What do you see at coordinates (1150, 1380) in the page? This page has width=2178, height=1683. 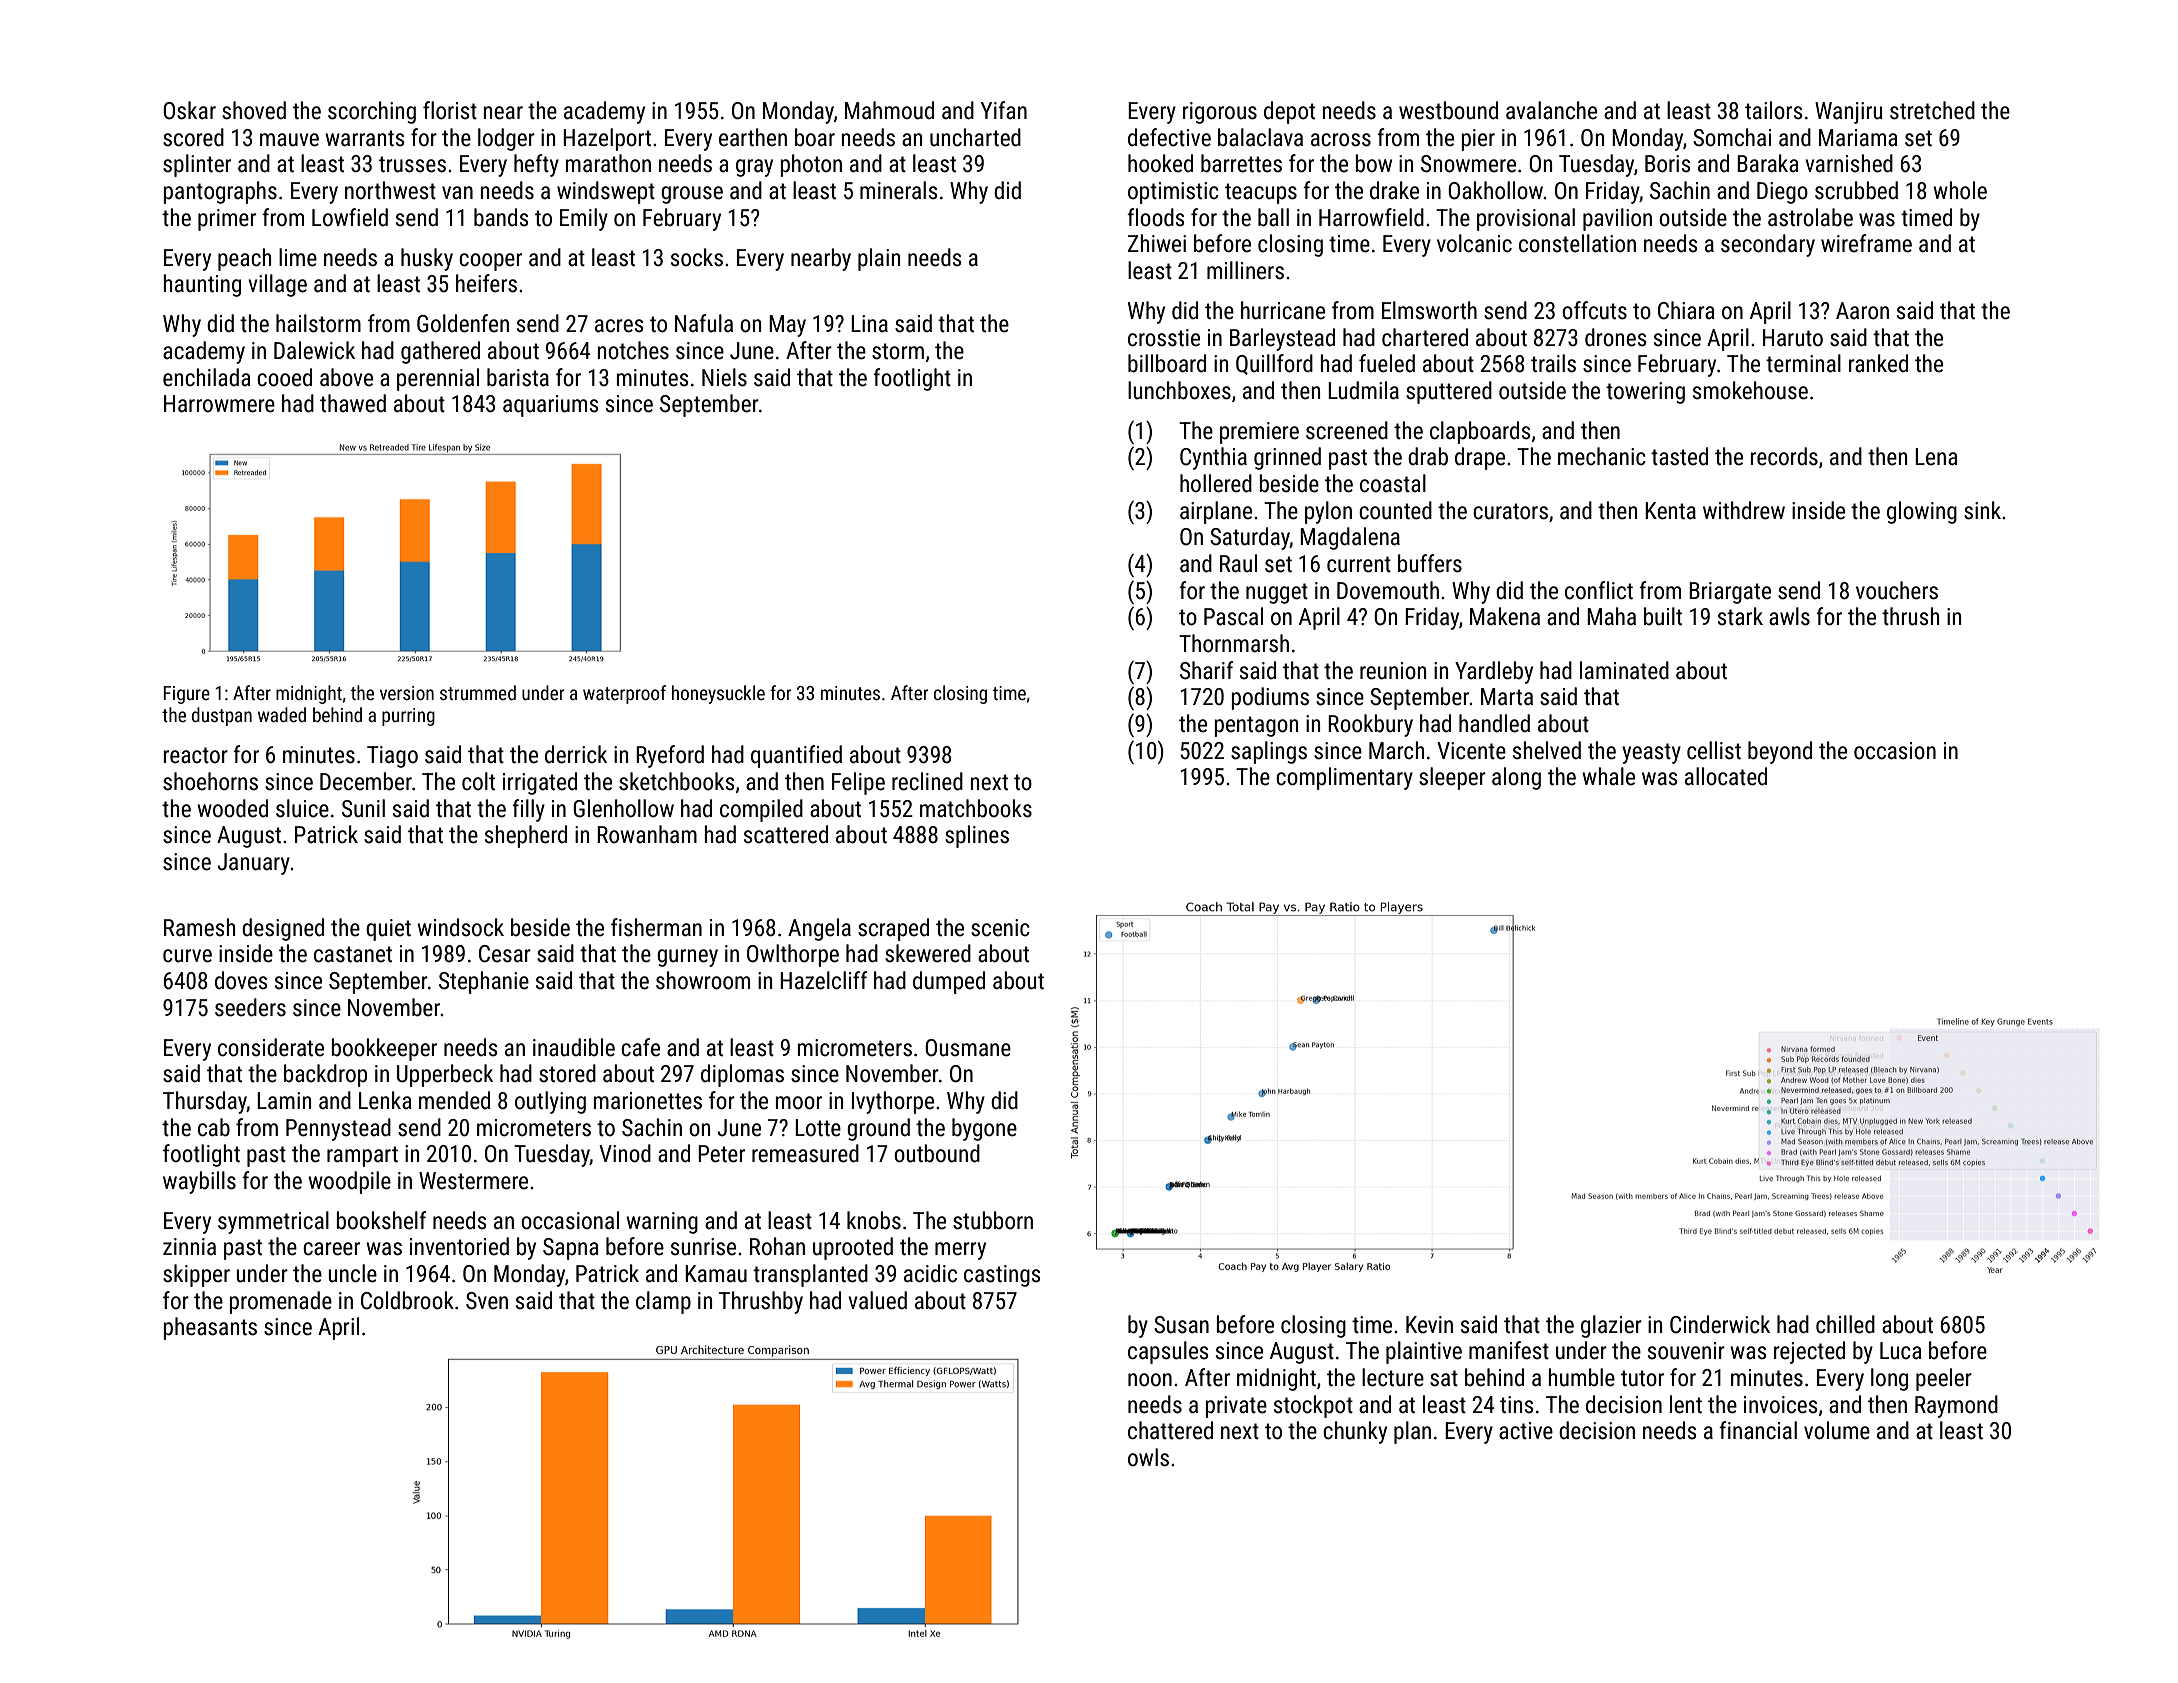 I see `noon` at bounding box center [1150, 1380].
